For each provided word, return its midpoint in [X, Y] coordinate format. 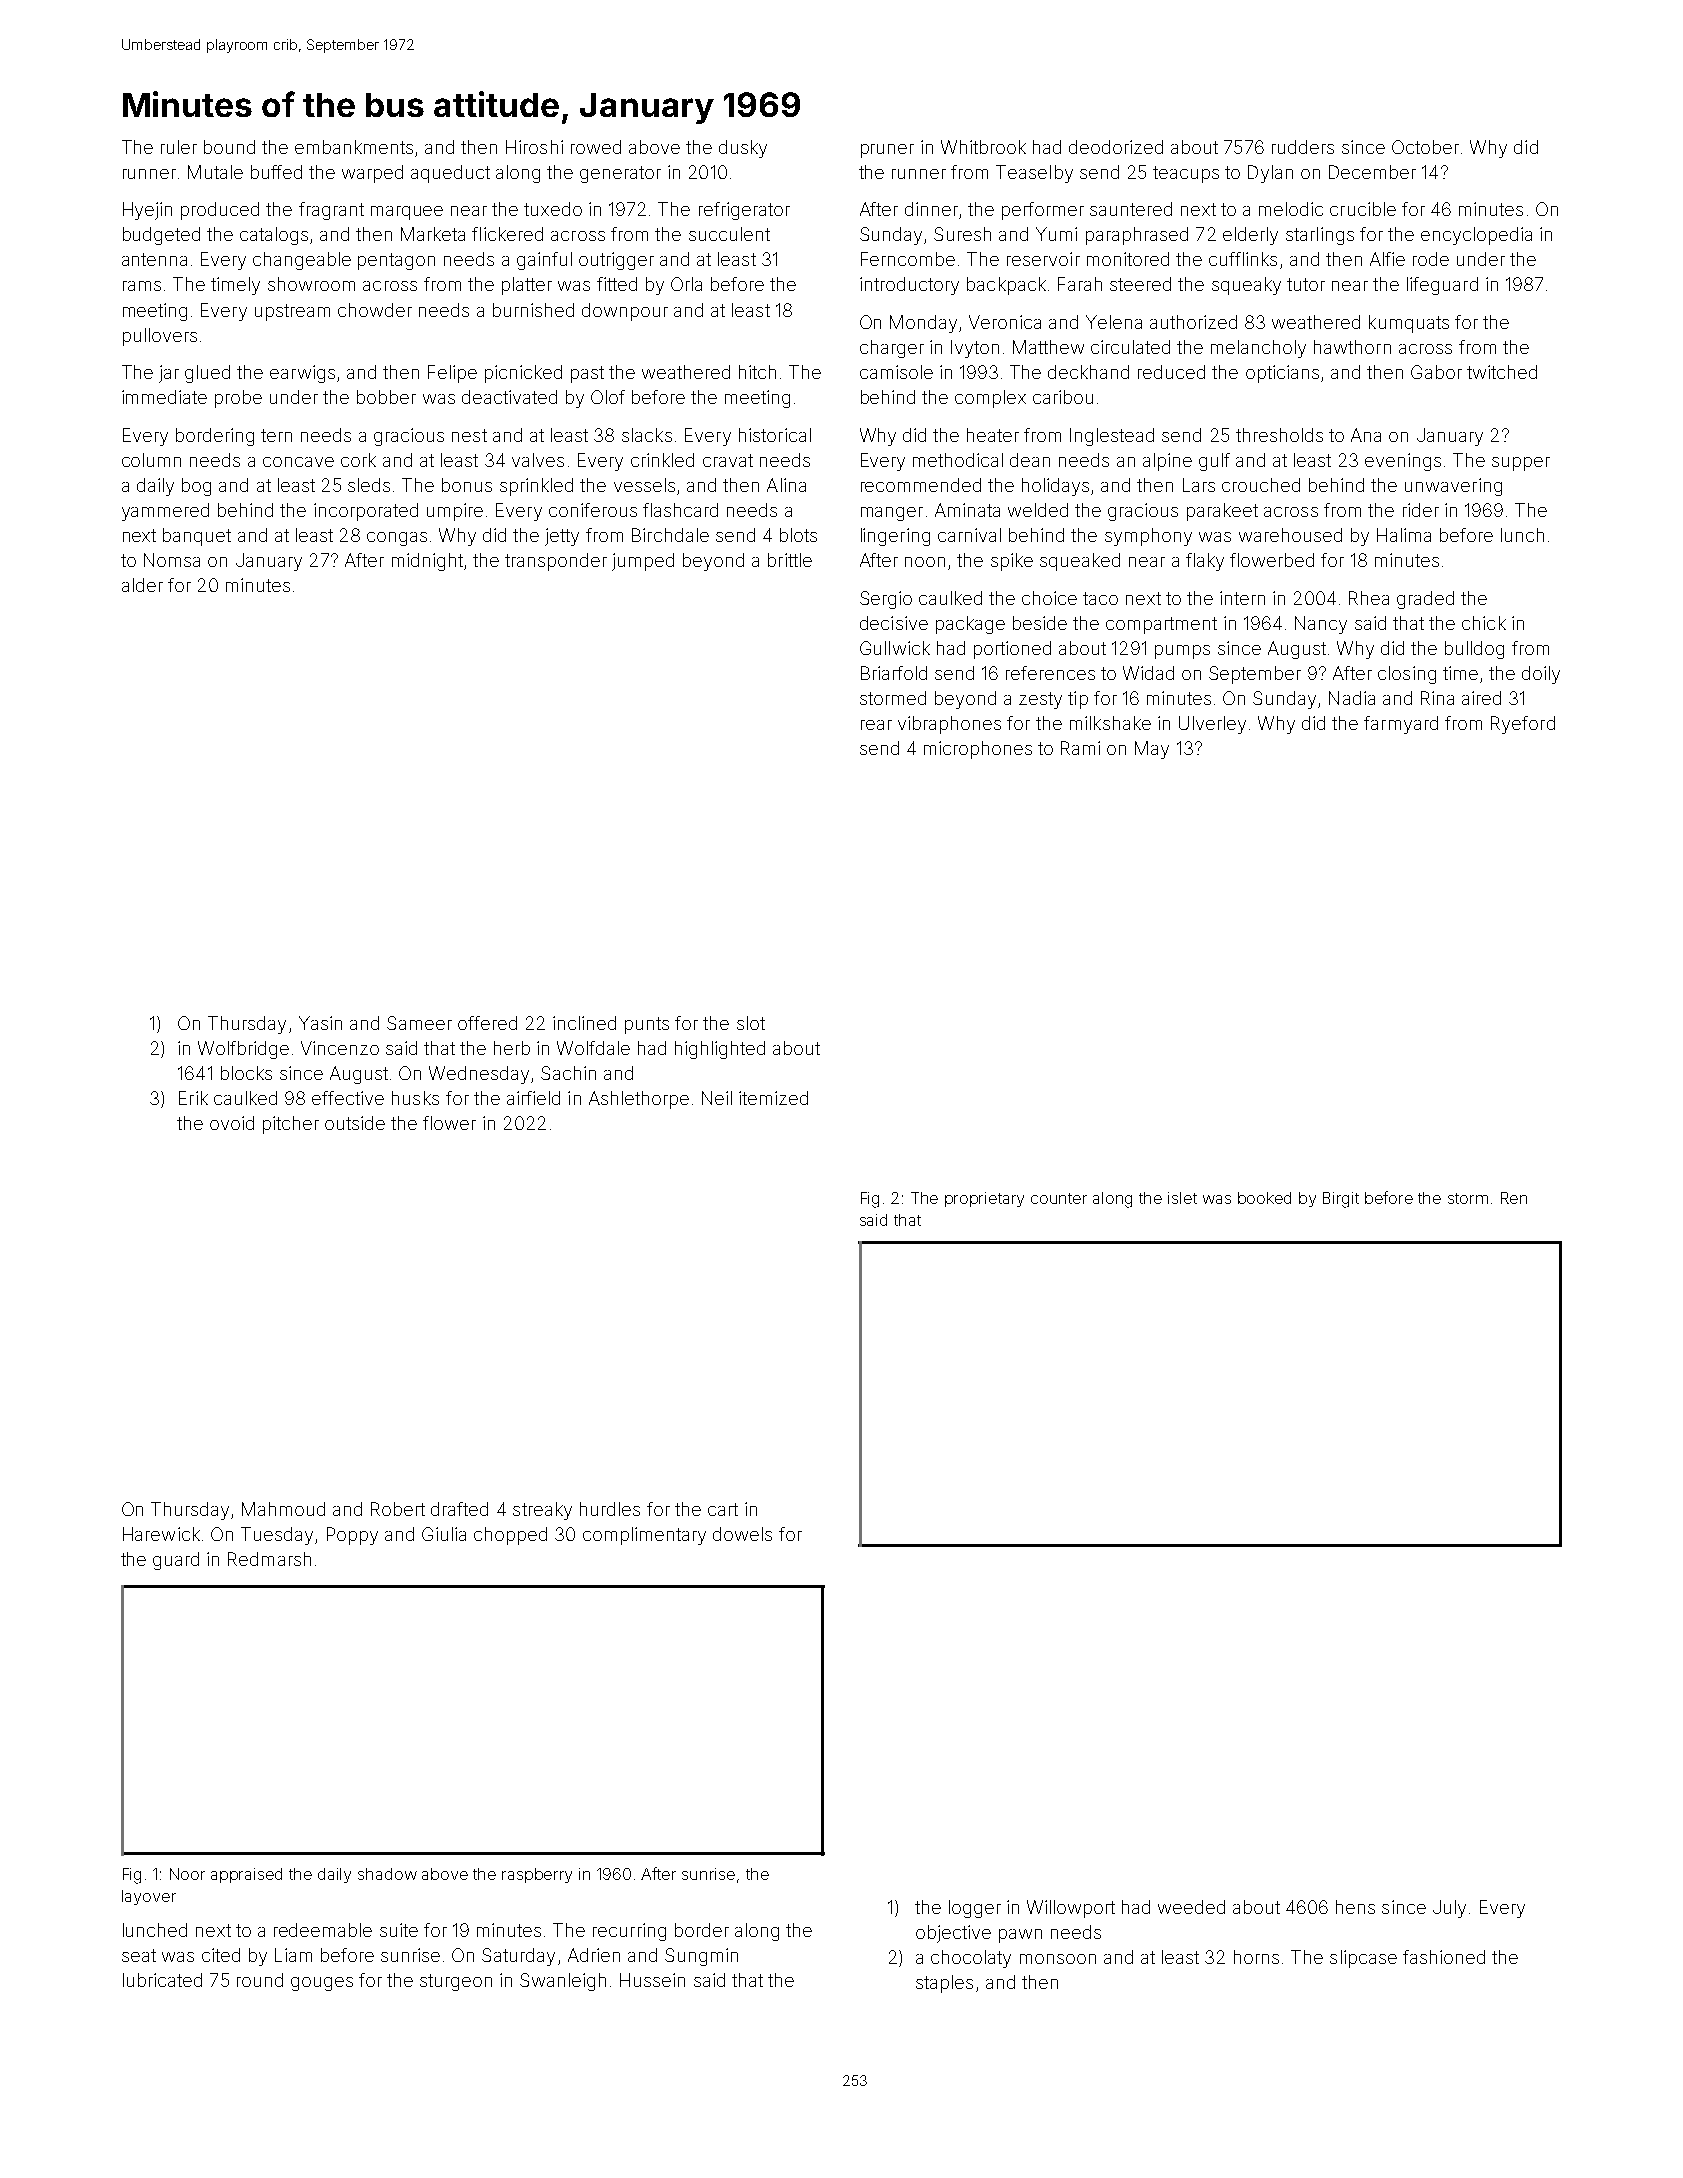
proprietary [984, 1199]
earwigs [302, 374]
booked [1264, 1198]
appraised [246, 1875]
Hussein [652, 1980]
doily [1541, 675]
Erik [193, 1098]
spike [1012, 562]
